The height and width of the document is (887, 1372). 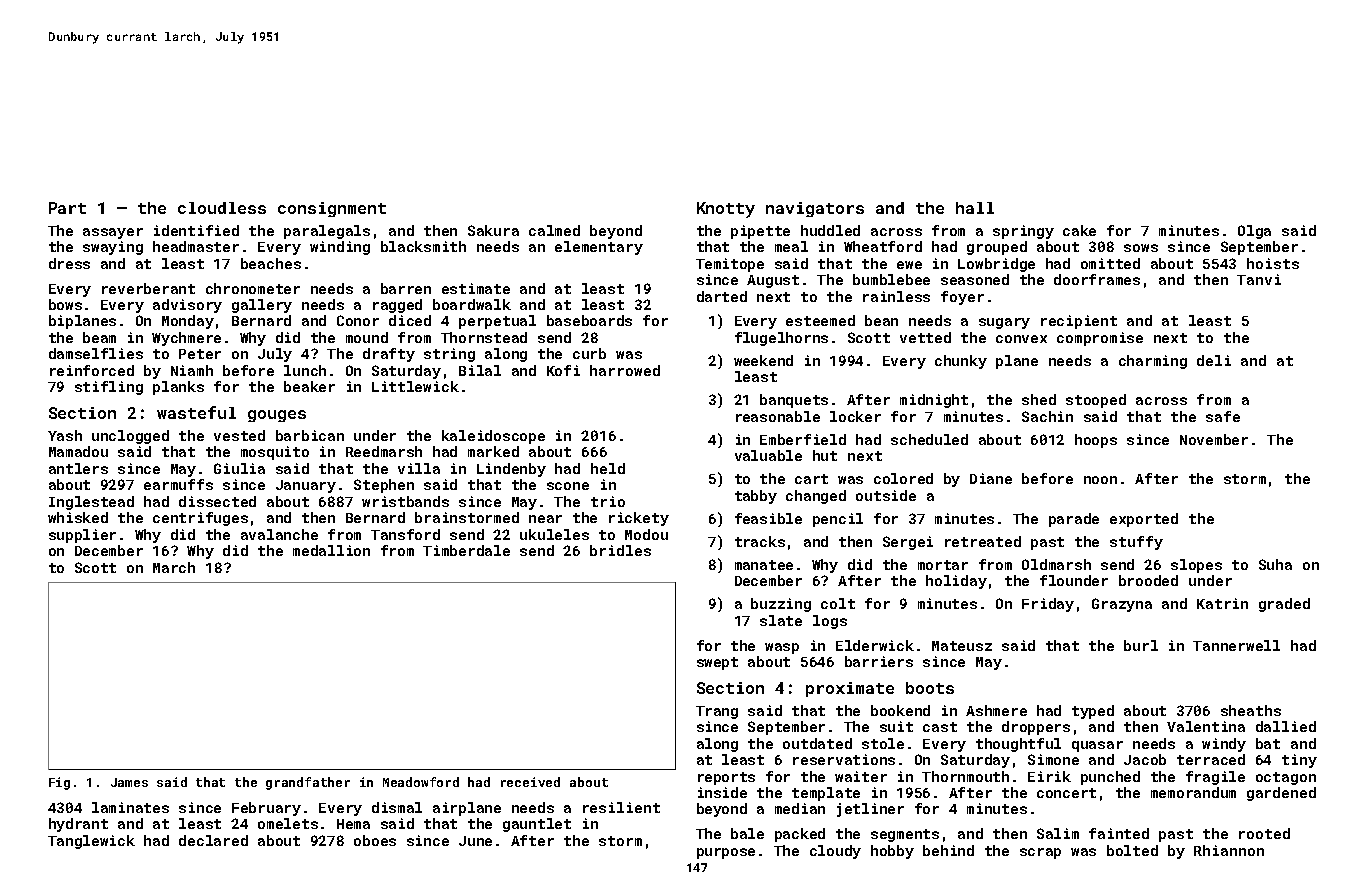 What do you see at coordinates (91, 842) in the document?
I see `Tanglewick` at bounding box center [91, 842].
